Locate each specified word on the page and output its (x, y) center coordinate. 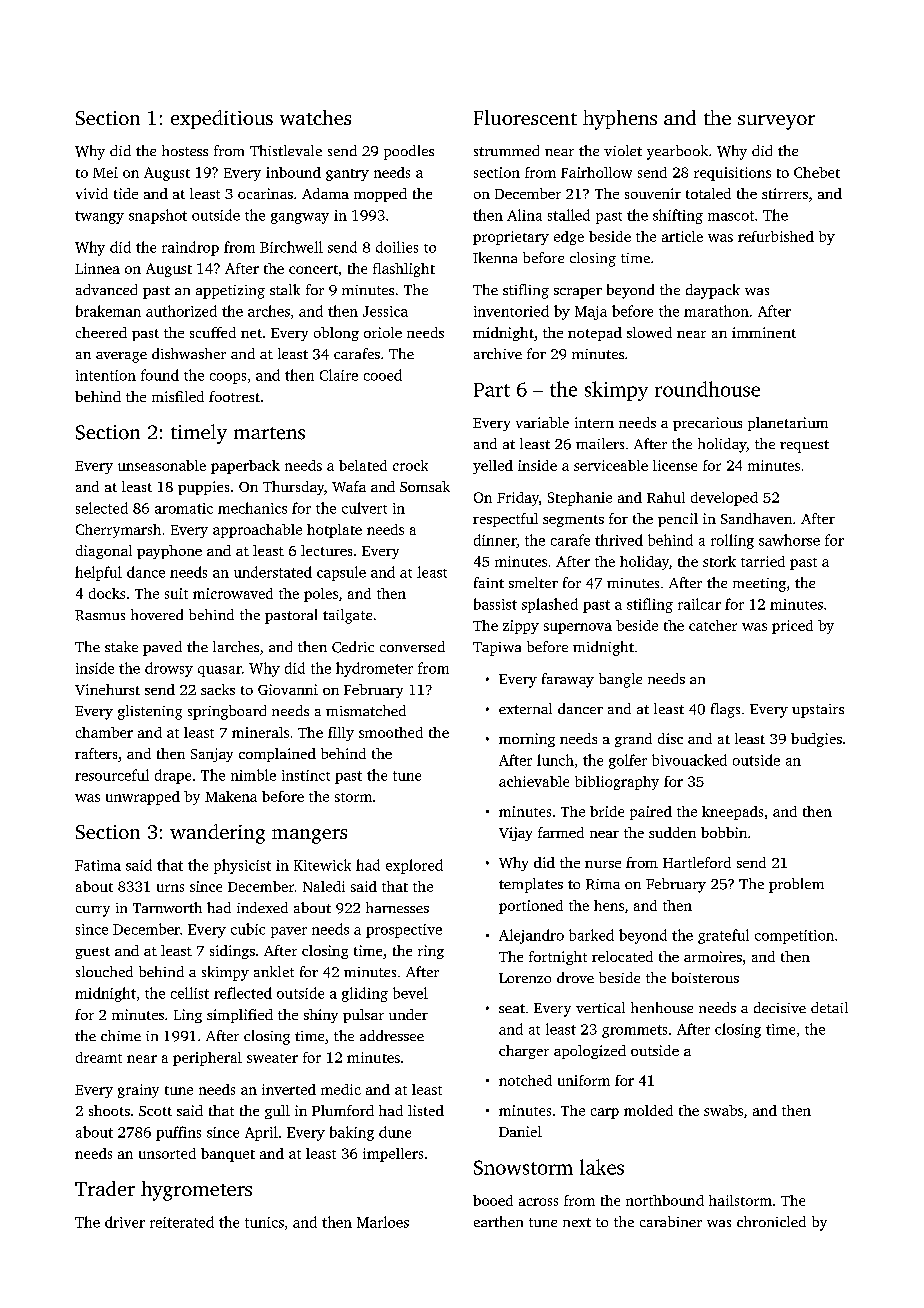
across (538, 1202)
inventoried (511, 311)
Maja (591, 313)
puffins (178, 1133)
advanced (106, 289)
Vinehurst (107, 689)
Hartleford (697, 862)
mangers (309, 836)
